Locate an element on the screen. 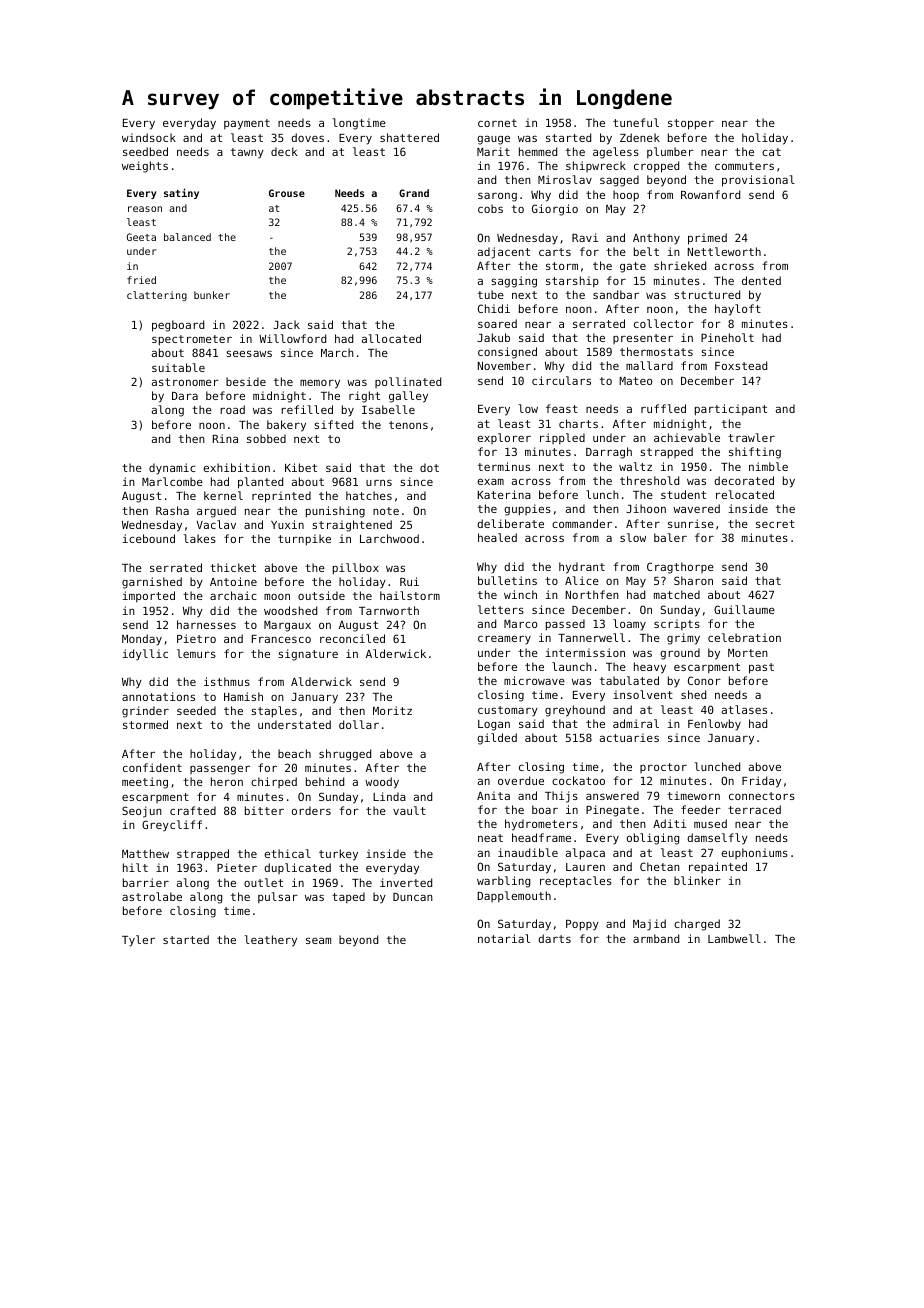 The width and height of the screenshot is (924, 1308). Moritz is located at coordinates (392, 710).
